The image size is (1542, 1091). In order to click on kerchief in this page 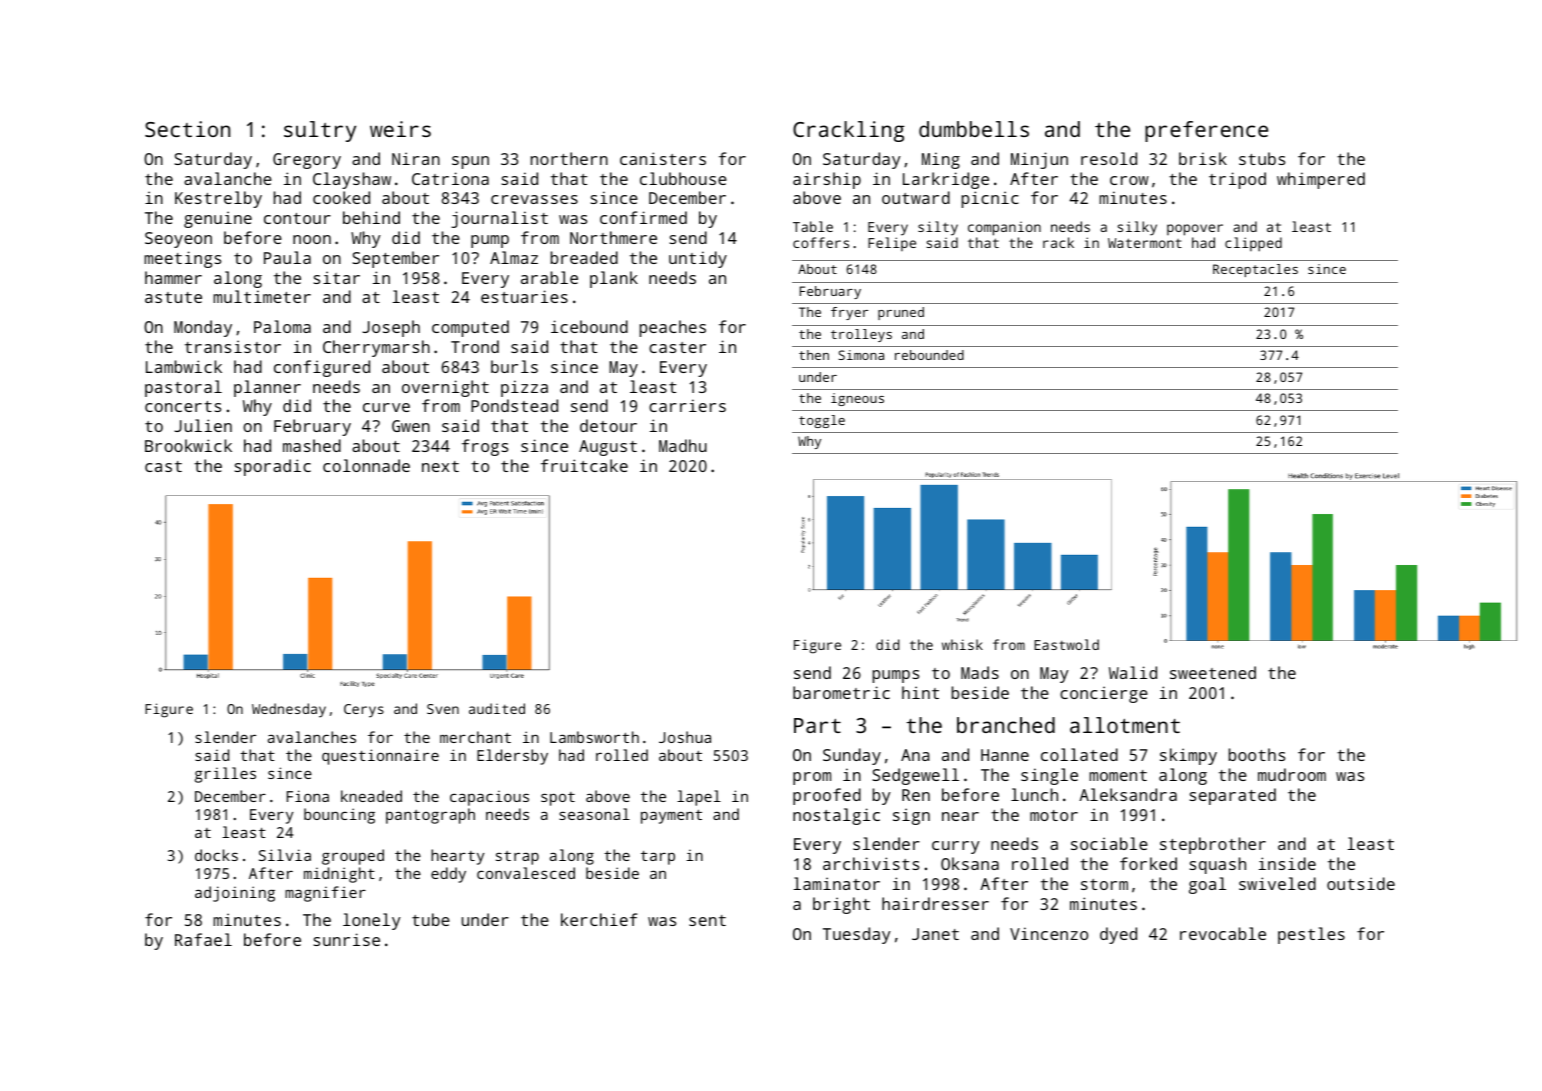, I will do `click(599, 919)`.
